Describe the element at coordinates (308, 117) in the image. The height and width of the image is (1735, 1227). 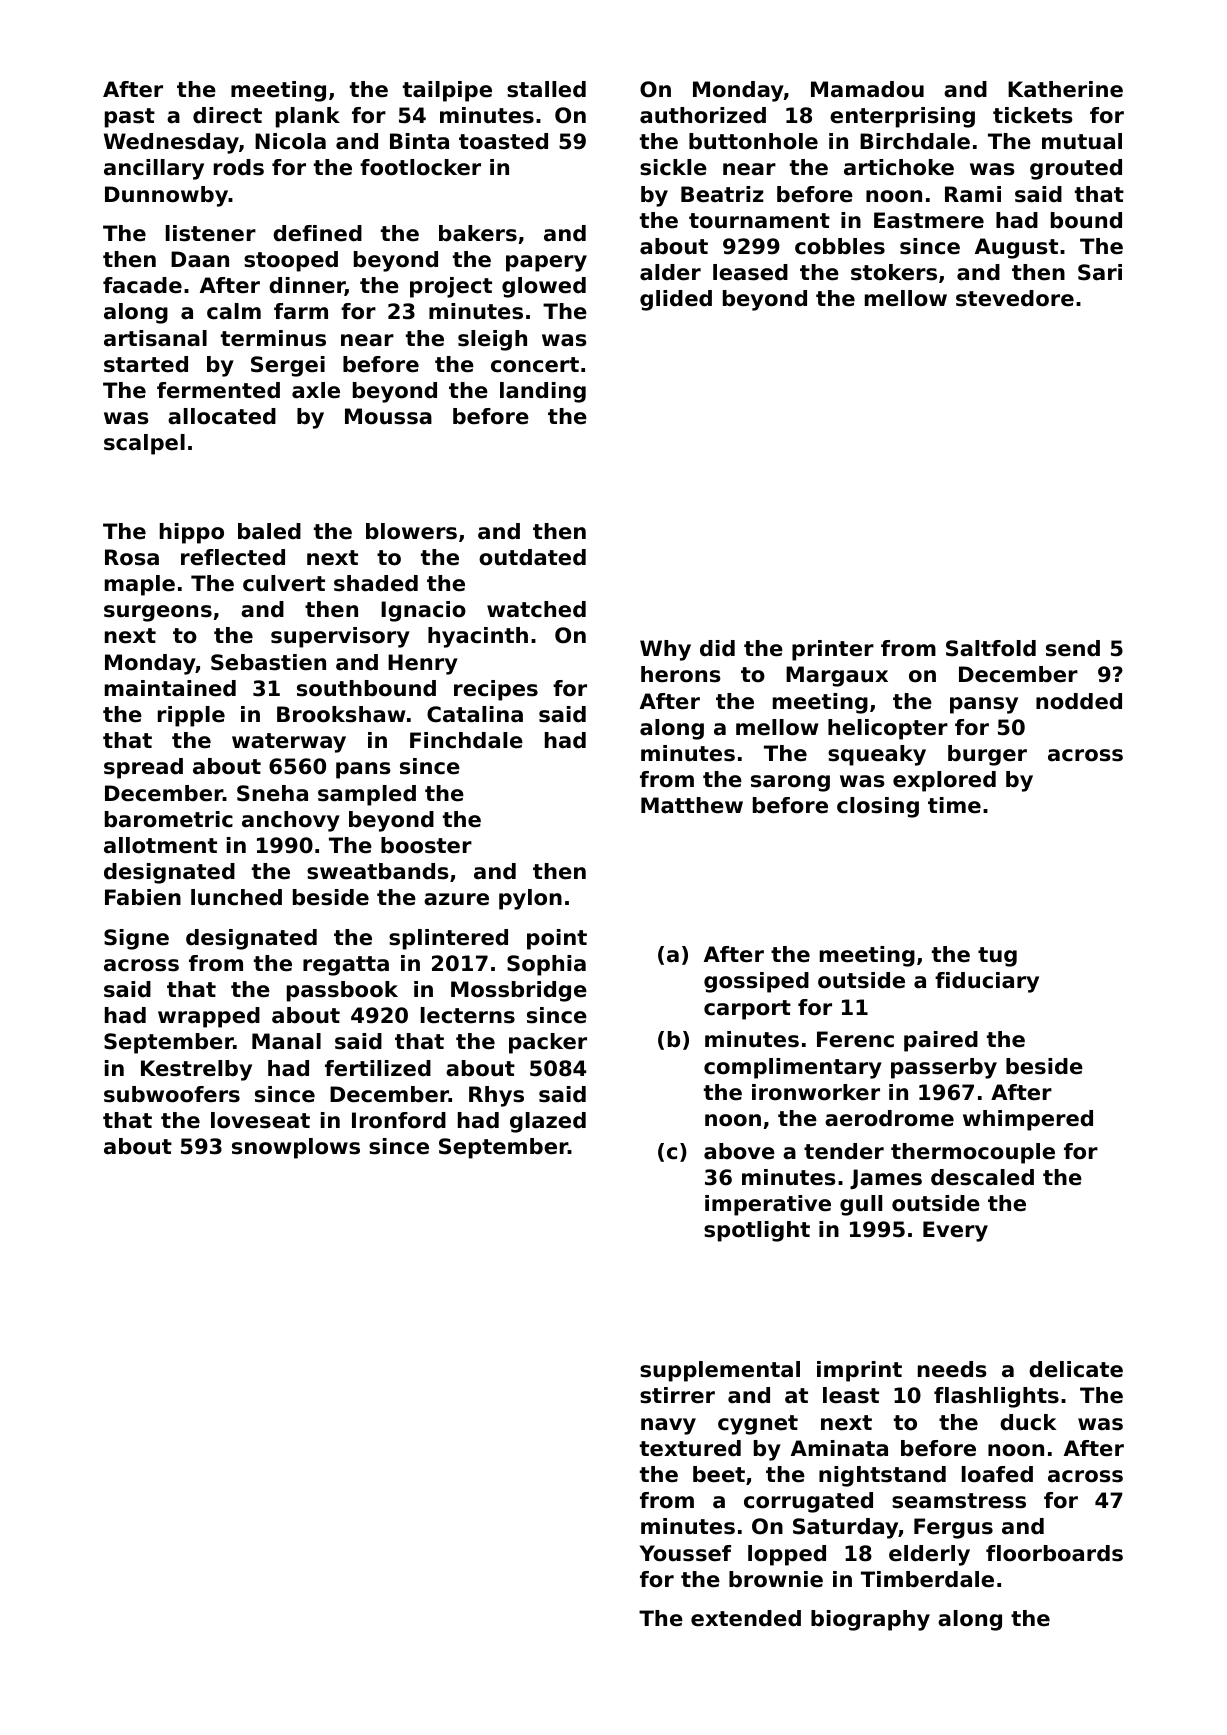
I see `plank` at that location.
